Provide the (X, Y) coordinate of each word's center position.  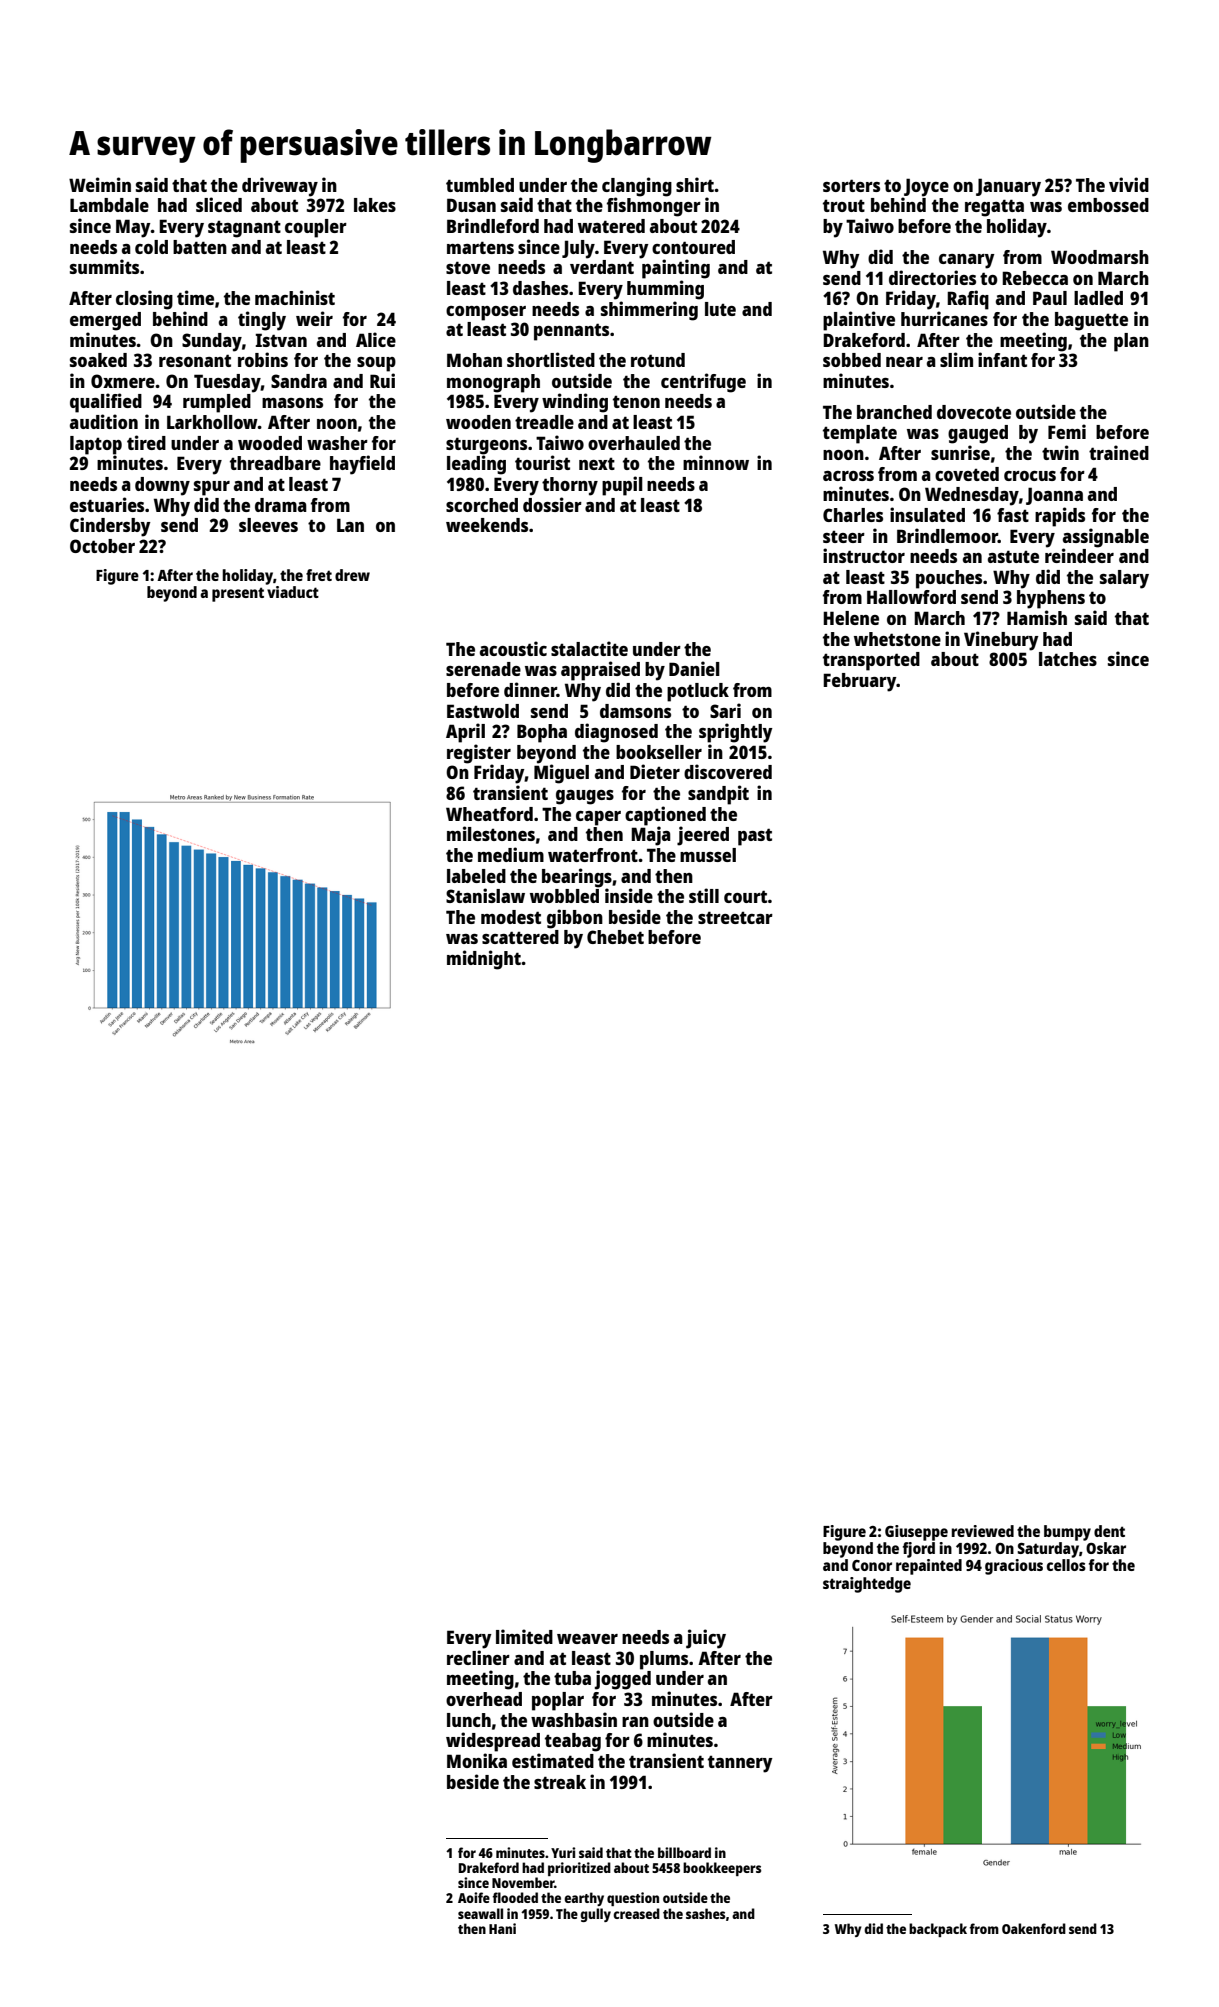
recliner (478, 1657)
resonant (195, 360)
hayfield (362, 465)
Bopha (542, 733)
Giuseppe (916, 1533)
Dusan (471, 205)
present (238, 594)
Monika (477, 1760)
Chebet (615, 937)
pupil (622, 486)
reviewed (983, 1531)
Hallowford (911, 597)
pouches (949, 579)
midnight (484, 960)
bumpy (1067, 1533)
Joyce (926, 187)
